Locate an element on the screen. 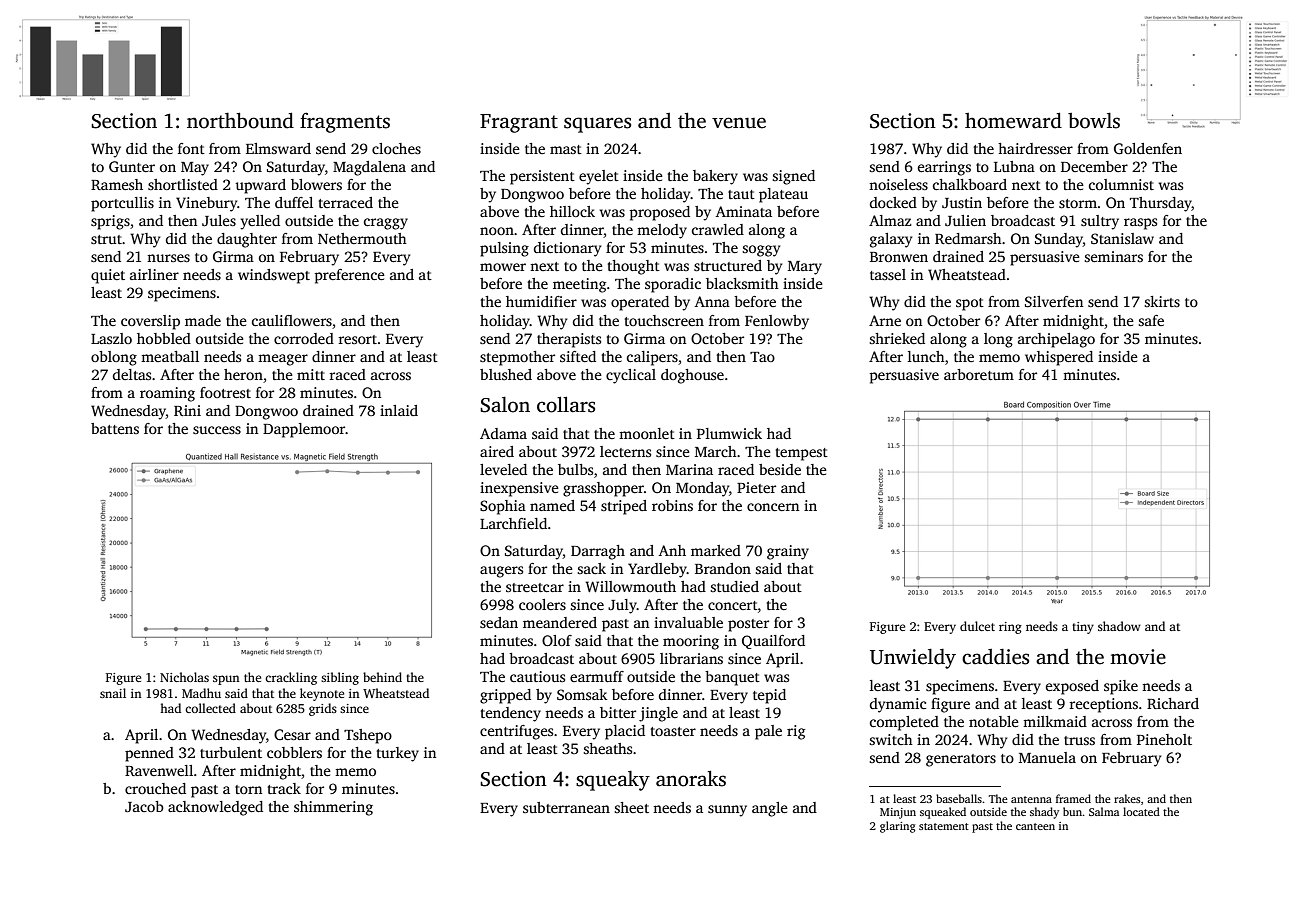 The width and height of the screenshot is (1308, 924). humidifier is located at coordinates (541, 301).
